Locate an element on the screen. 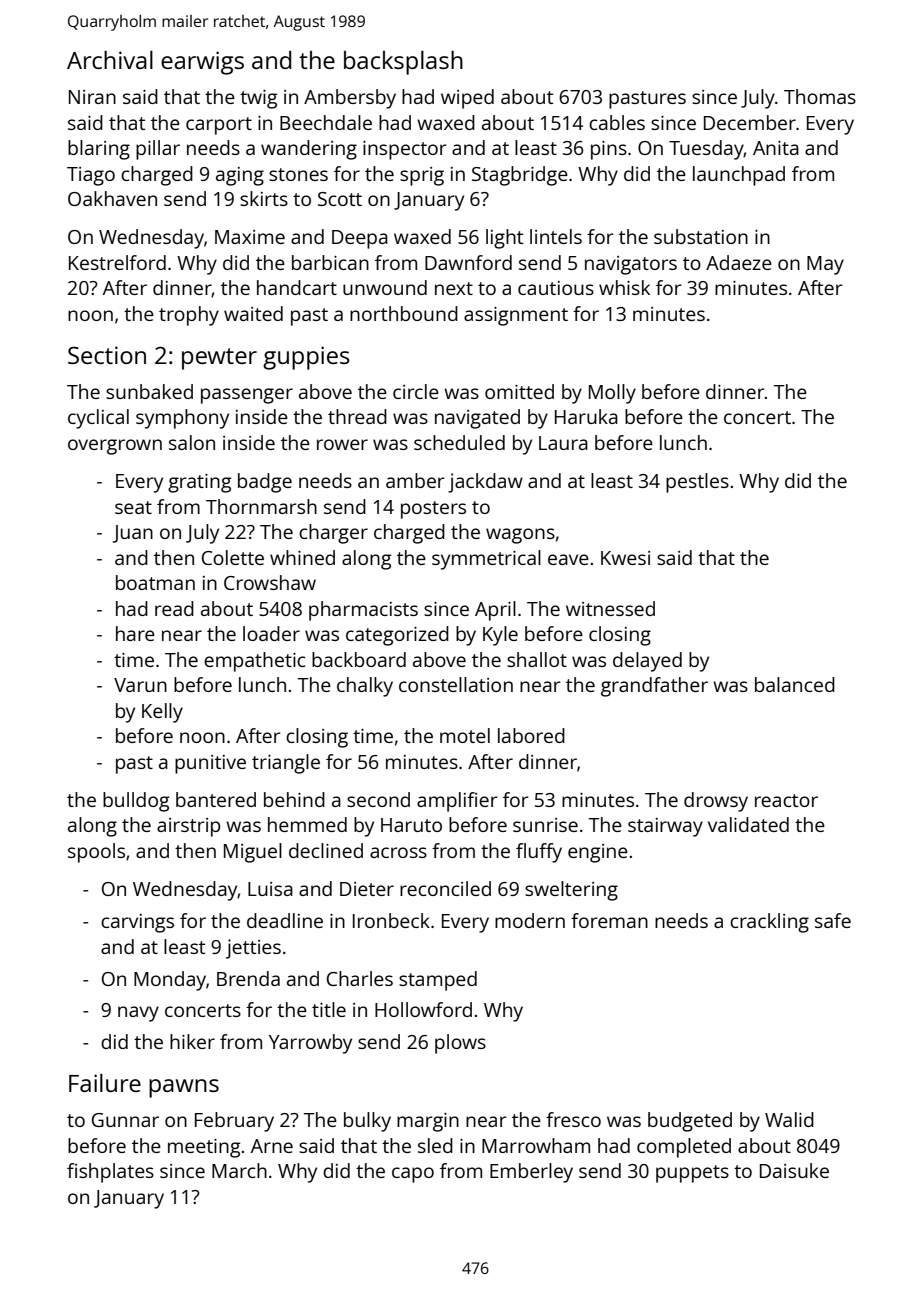 The height and width of the screenshot is (1314, 924). grandfather is located at coordinates (654, 687).
